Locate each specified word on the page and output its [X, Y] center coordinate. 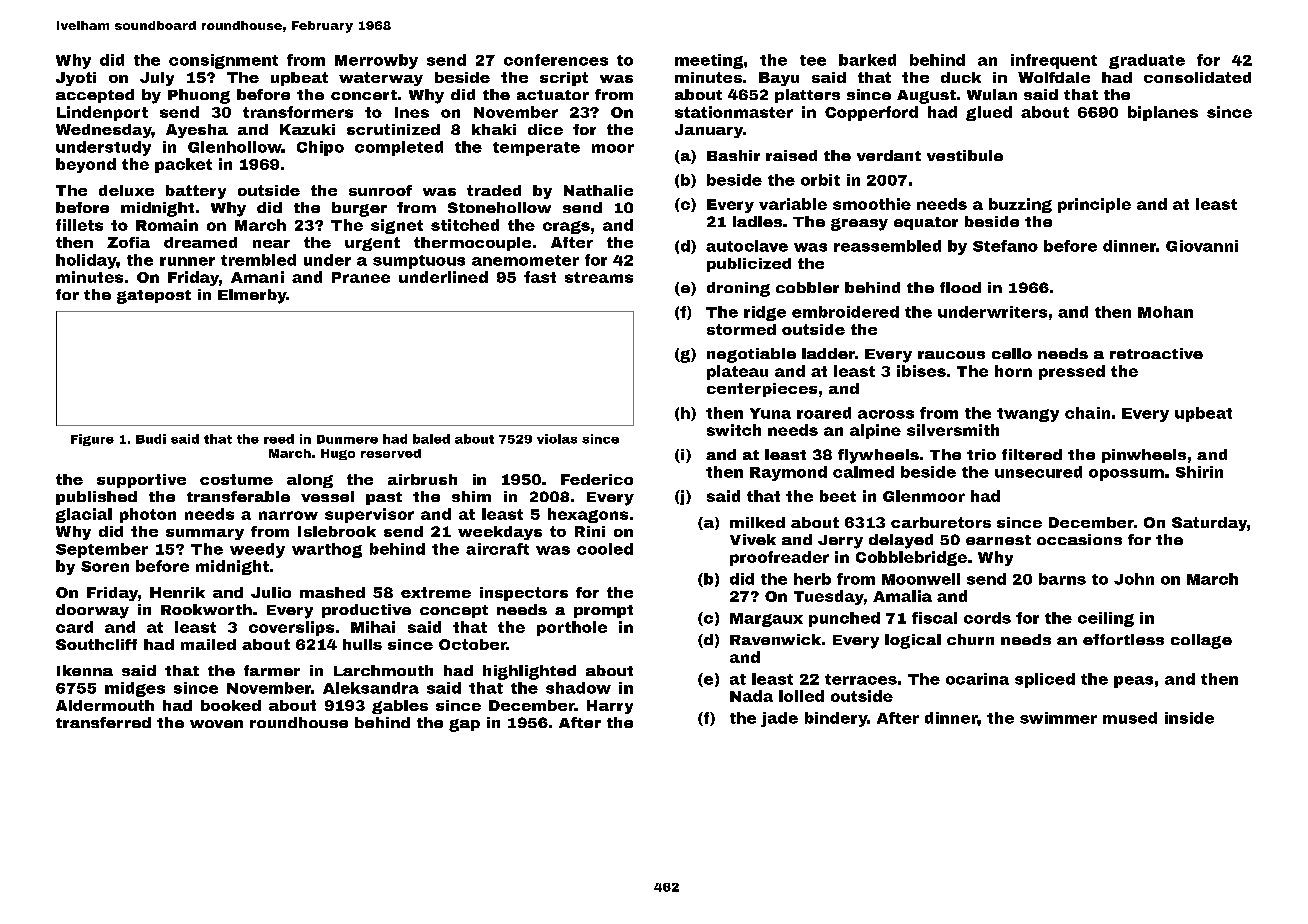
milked [757, 522]
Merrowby [376, 61]
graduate [1147, 61]
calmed [863, 472]
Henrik [177, 592]
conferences [556, 60]
